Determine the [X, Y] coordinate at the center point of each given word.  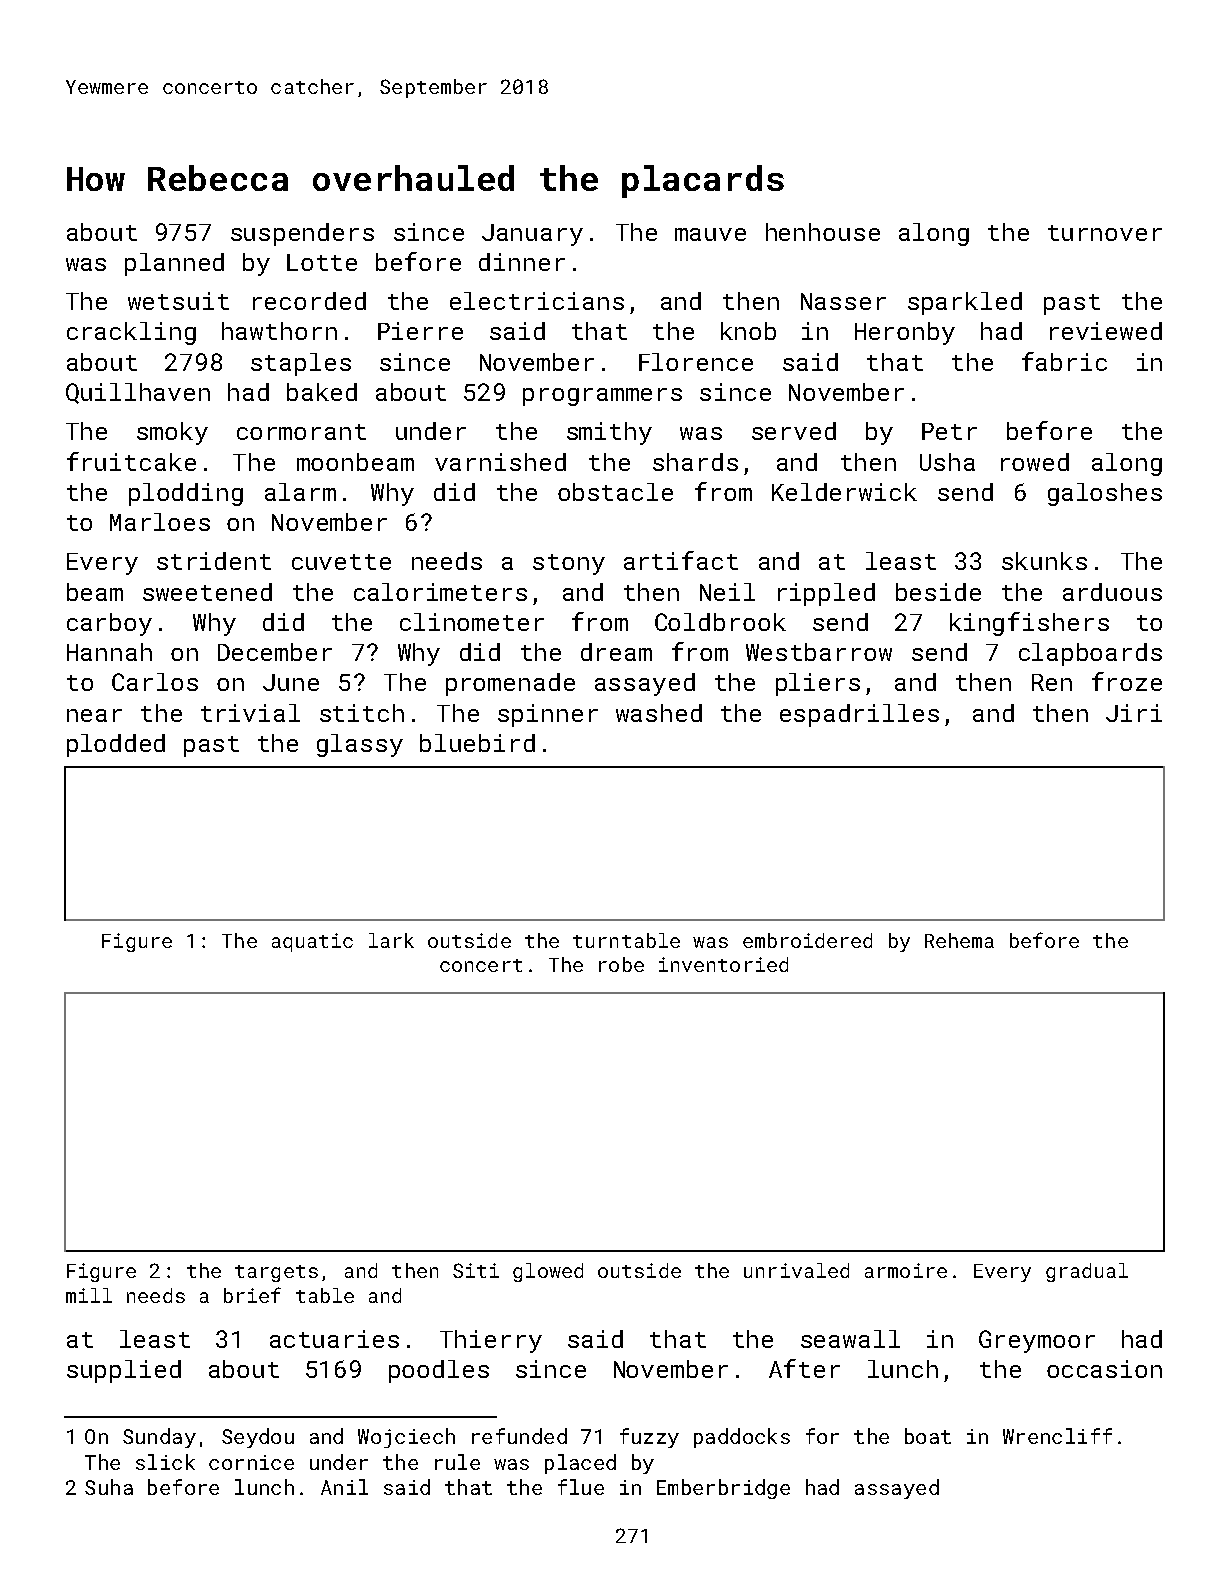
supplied [124, 1371]
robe [621, 964]
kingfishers [1029, 624]
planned [174, 264]
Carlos [155, 682]
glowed [548, 1272]
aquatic [312, 942]
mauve [710, 234]
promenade [510, 684]
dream [616, 652]
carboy [109, 624]
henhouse [823, 232]
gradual [1087, 1272]
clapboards [1090, 654]
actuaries [334, 1339]
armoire [906, 1270]
